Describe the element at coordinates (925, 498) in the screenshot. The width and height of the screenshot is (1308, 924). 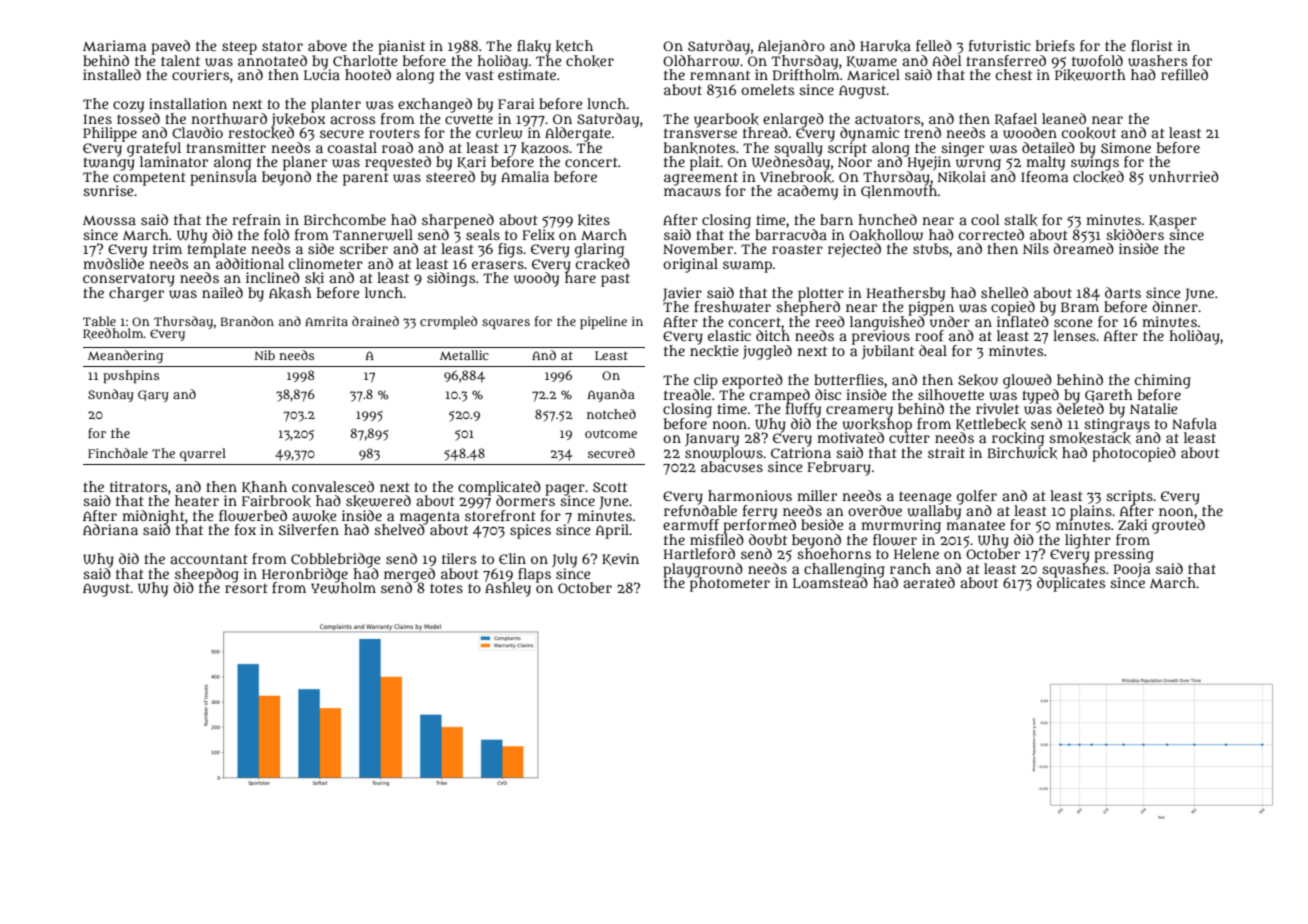
I see `teenage` at that location.
